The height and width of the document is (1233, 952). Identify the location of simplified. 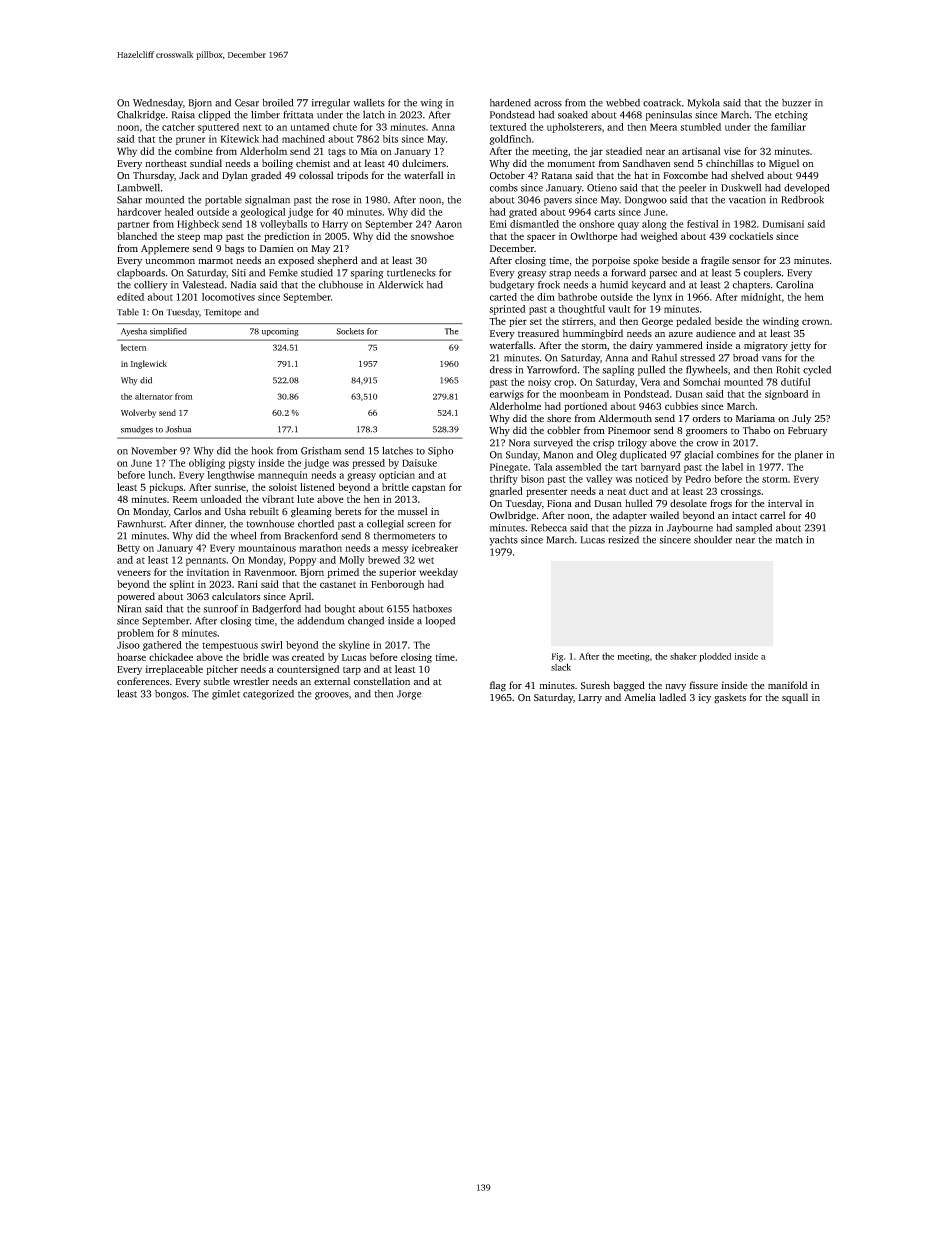
(168, 332).
